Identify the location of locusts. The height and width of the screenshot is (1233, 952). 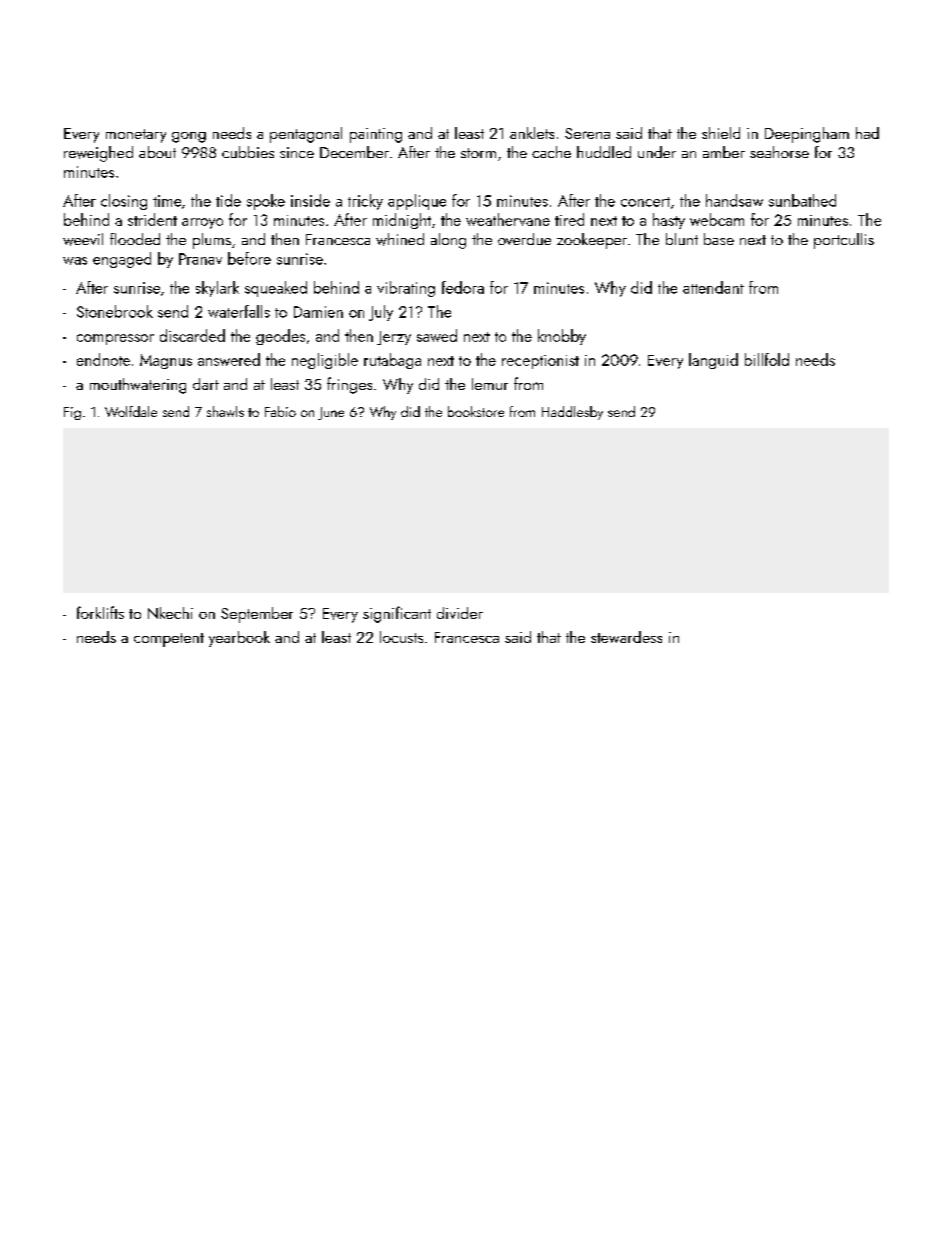
(401, 637).
